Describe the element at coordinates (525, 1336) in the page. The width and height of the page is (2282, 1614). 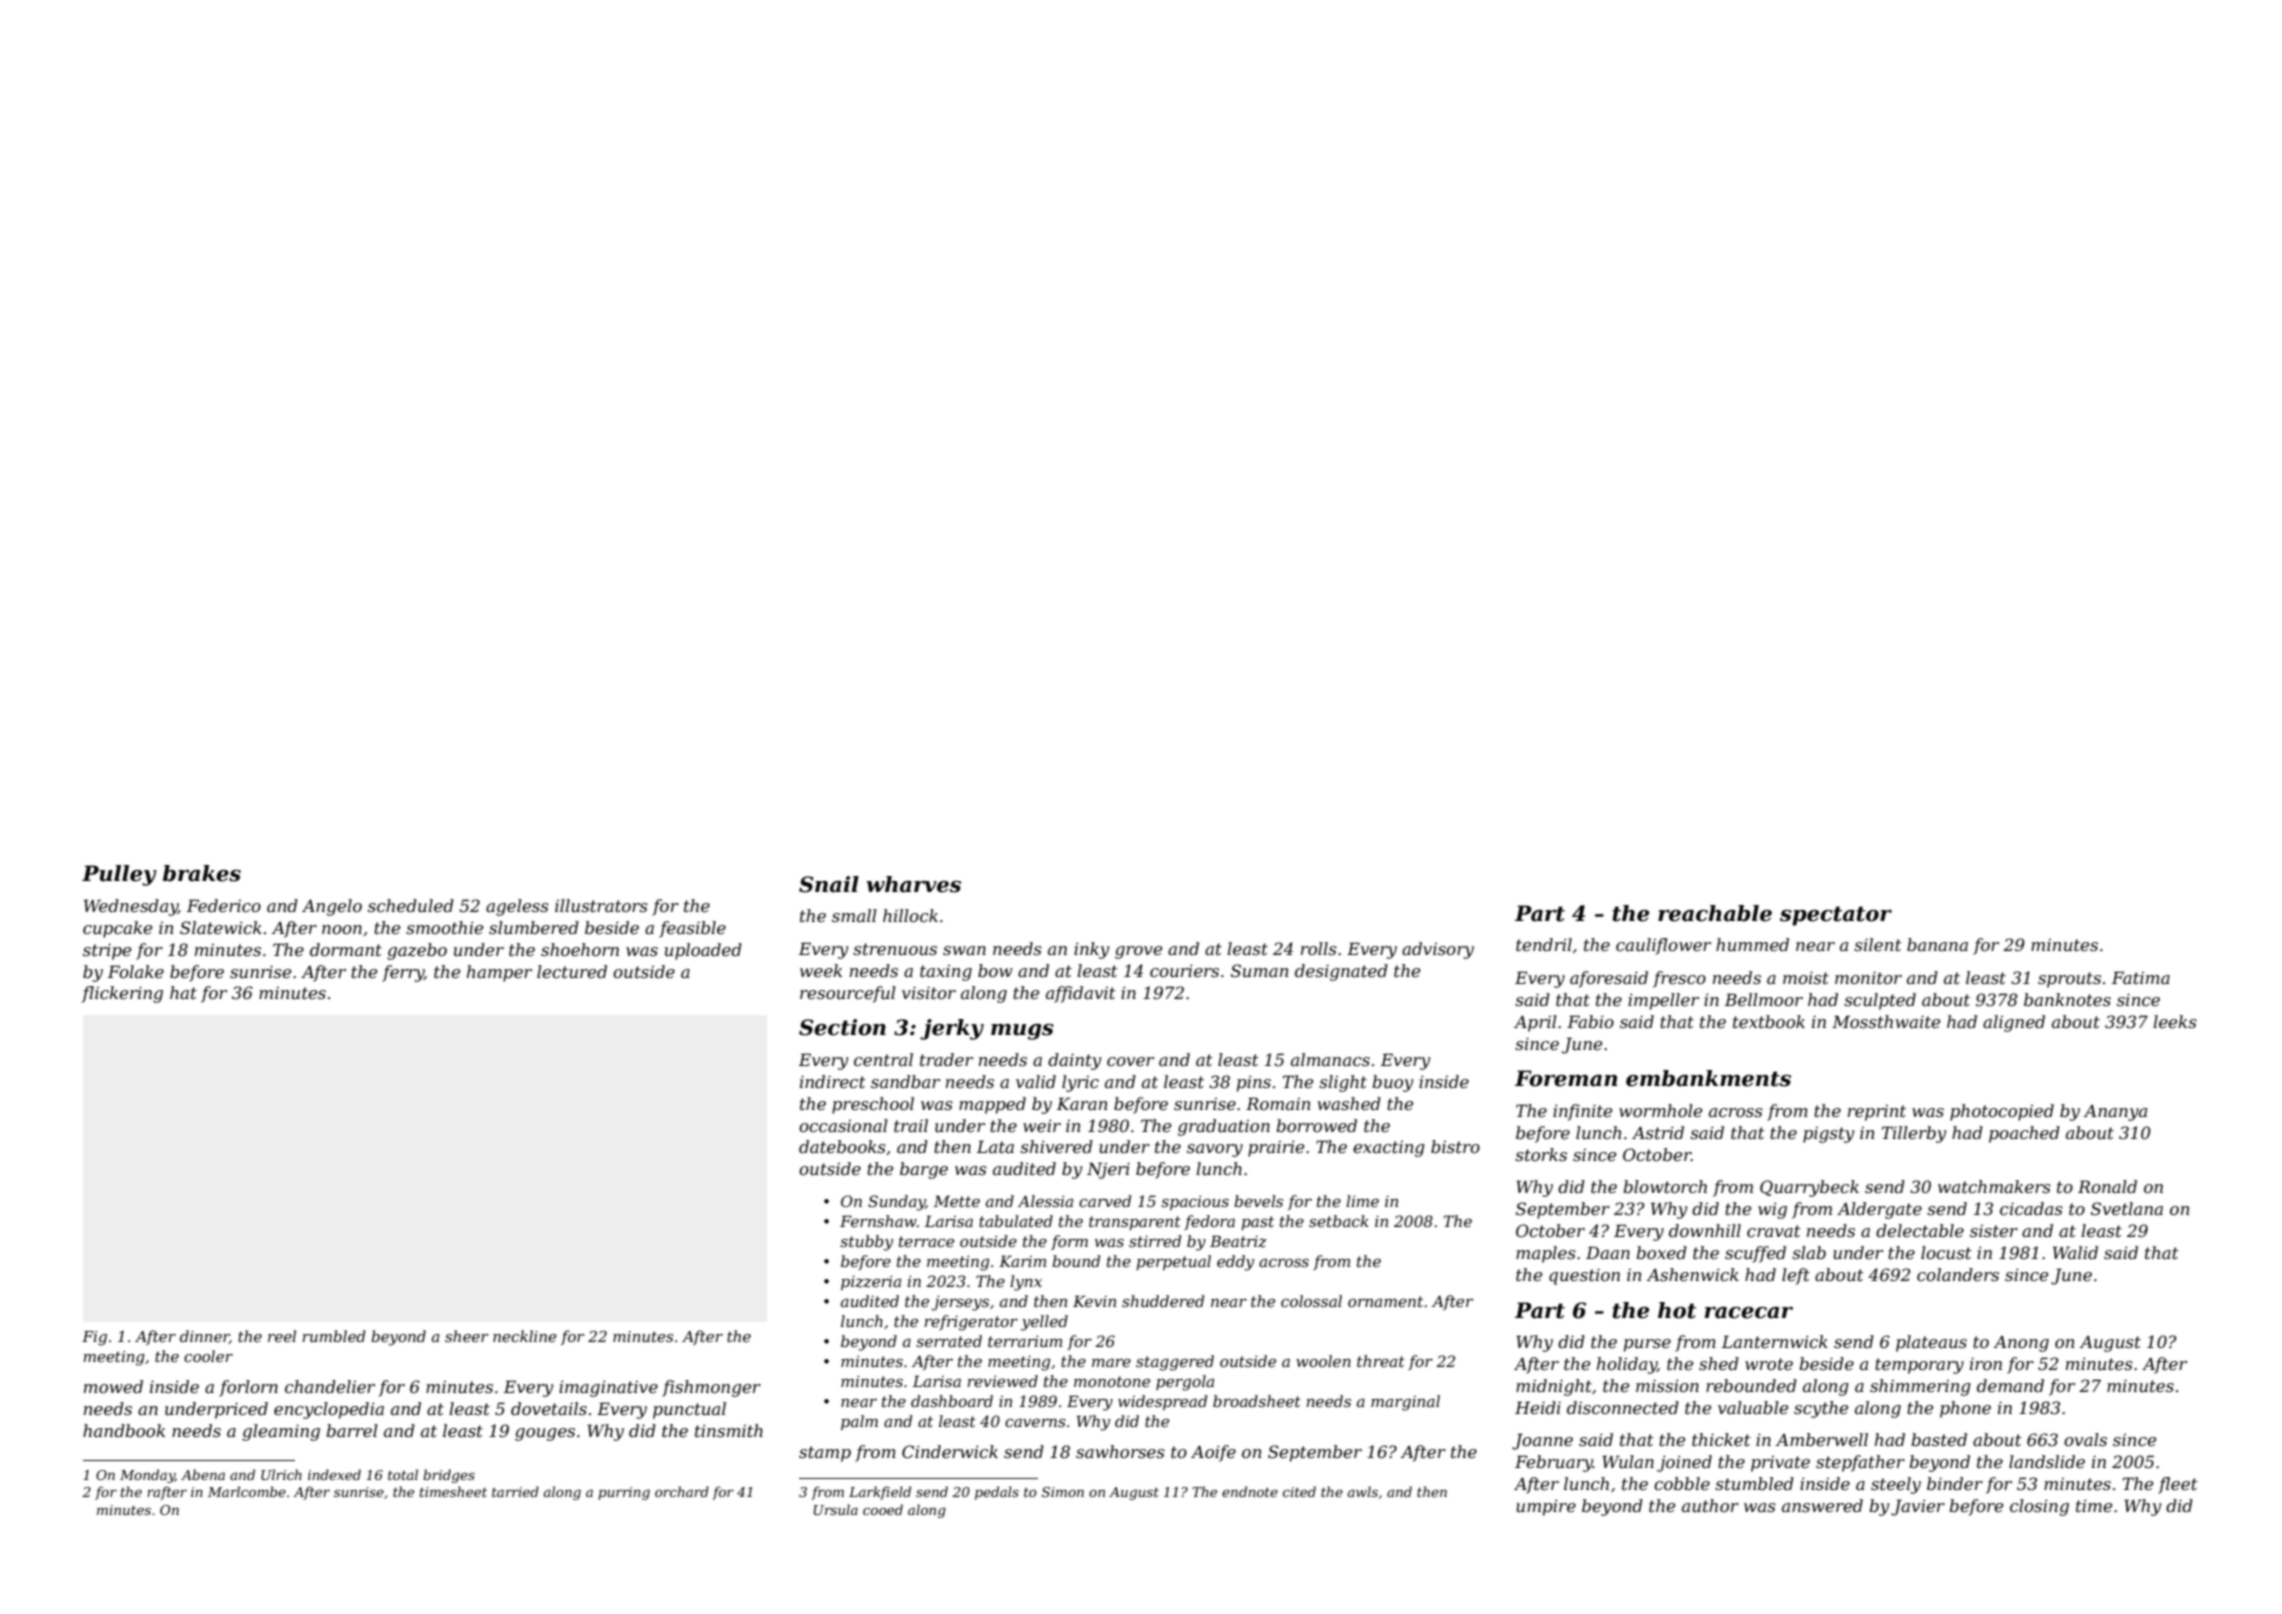
I see `neckline` at that location.
